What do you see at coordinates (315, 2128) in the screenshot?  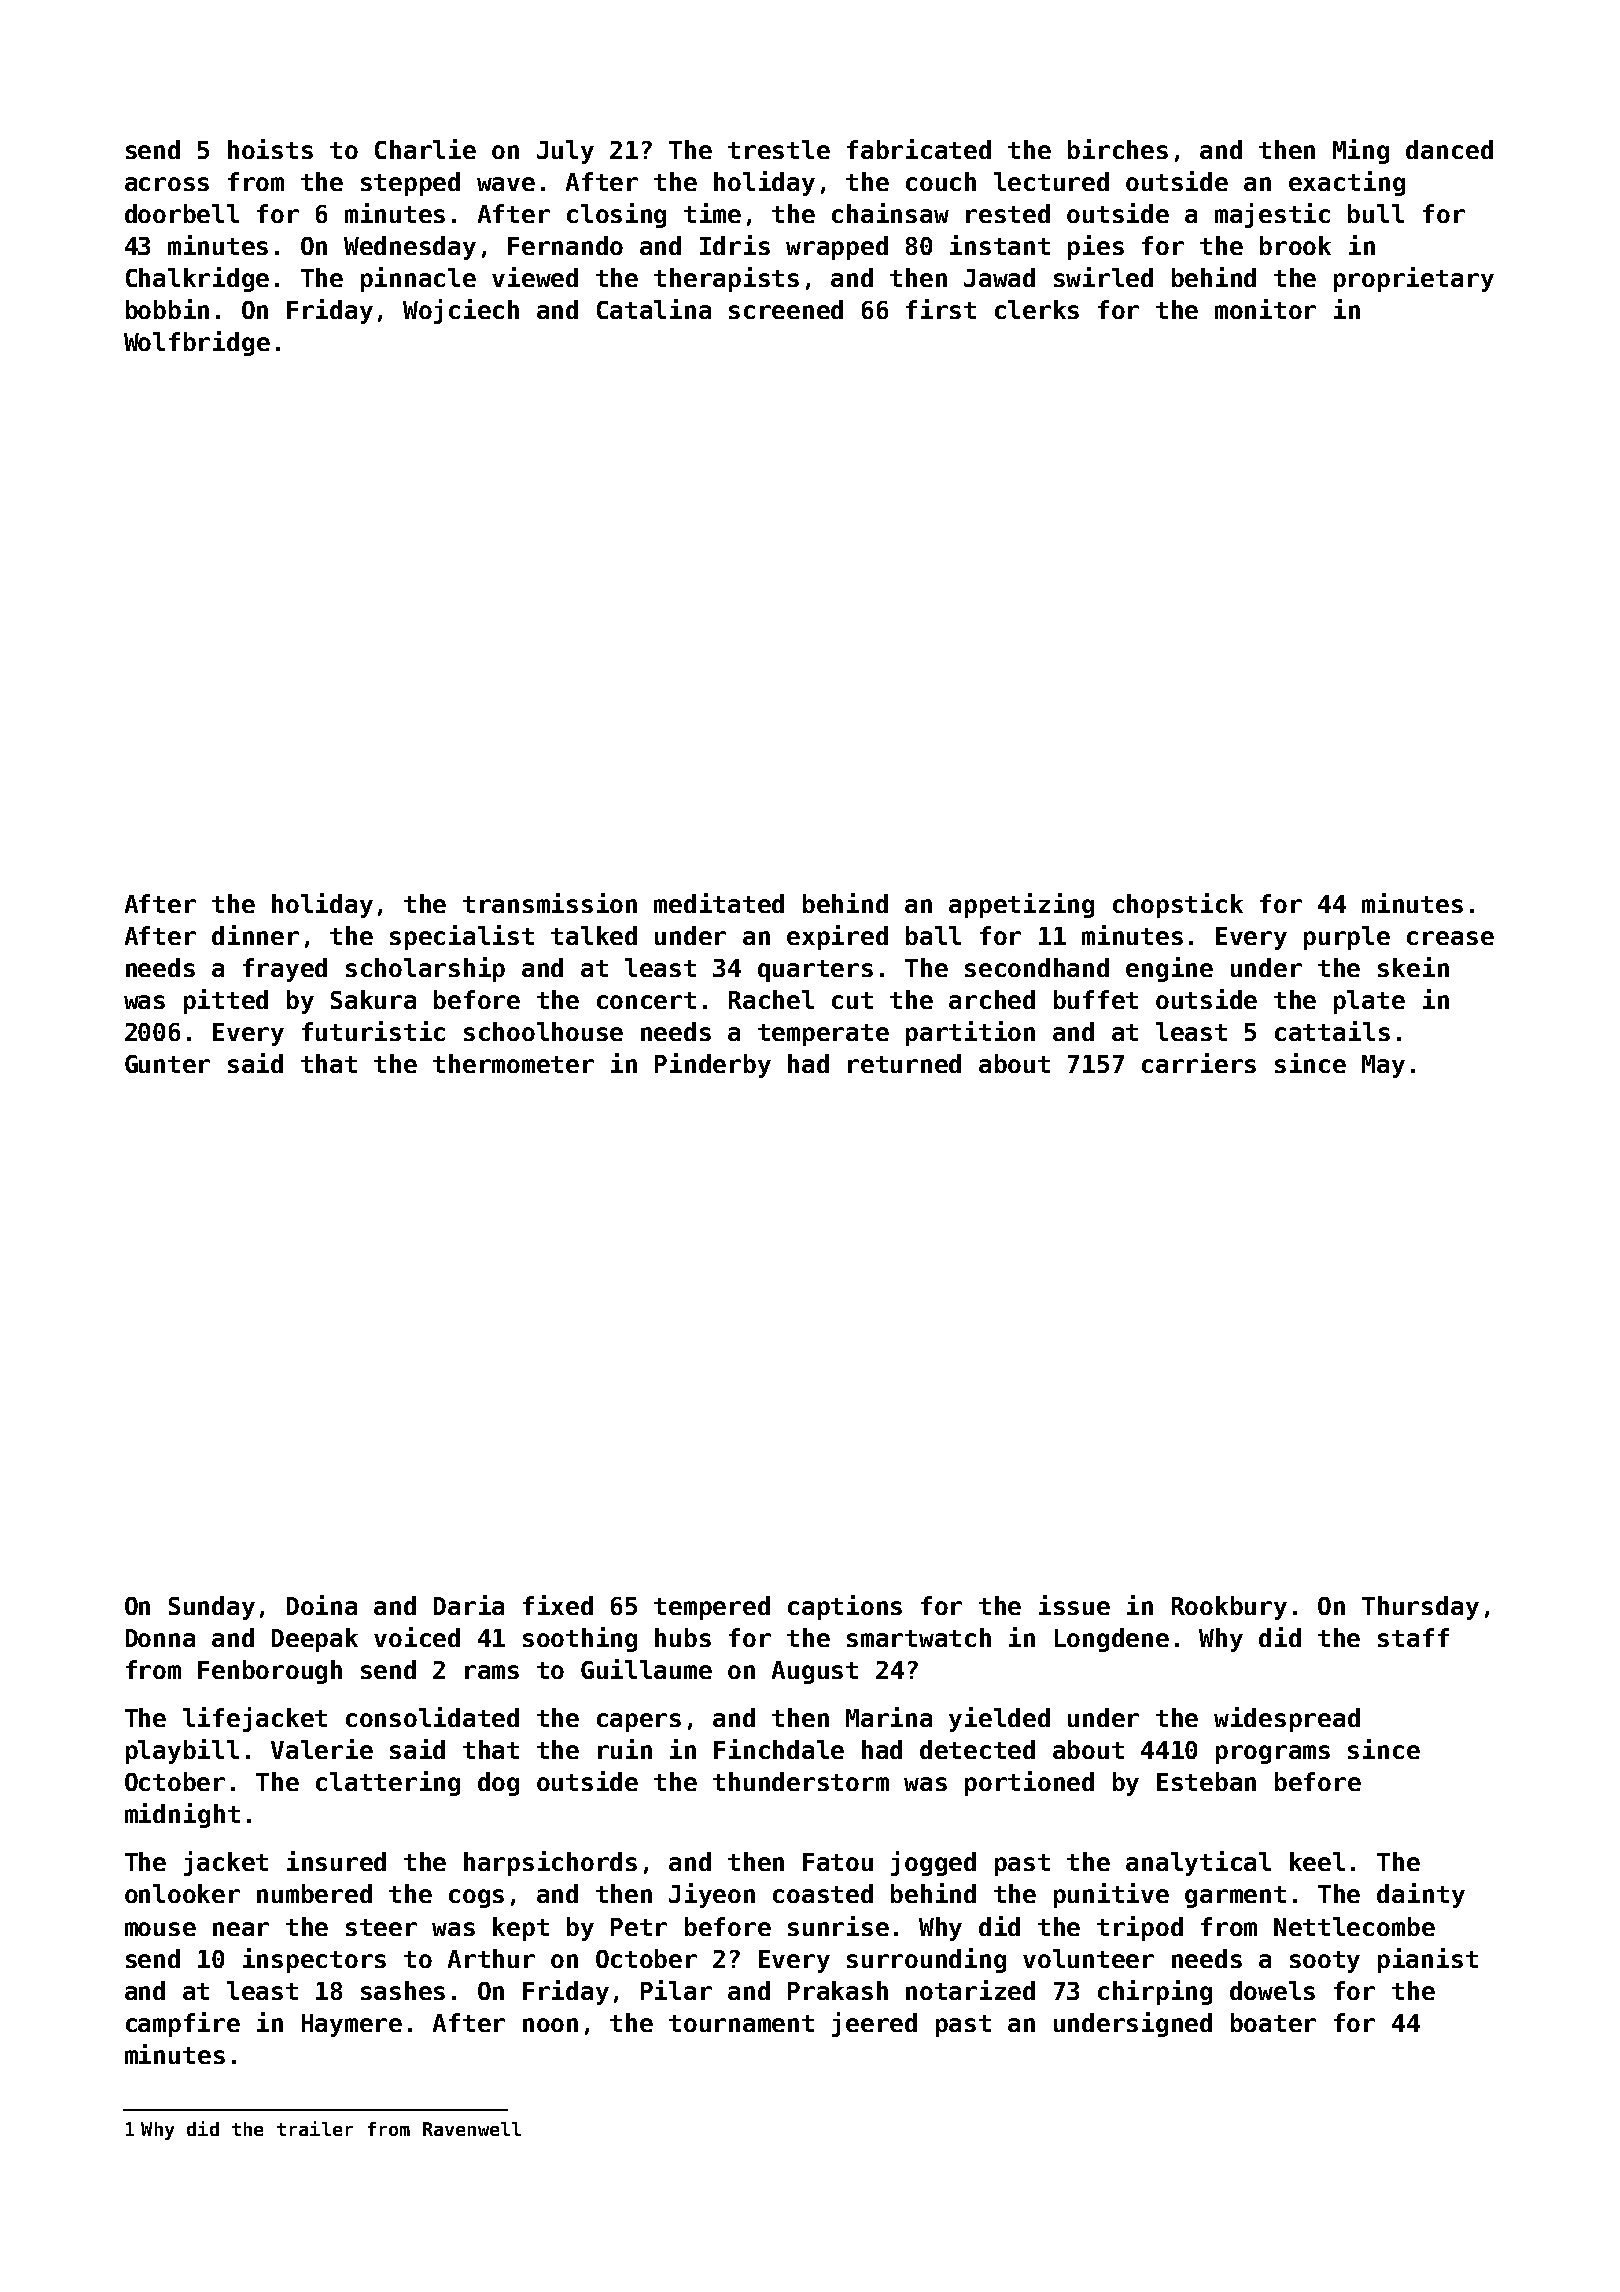 I see `trailer` at bounding box center [315, 2128].
